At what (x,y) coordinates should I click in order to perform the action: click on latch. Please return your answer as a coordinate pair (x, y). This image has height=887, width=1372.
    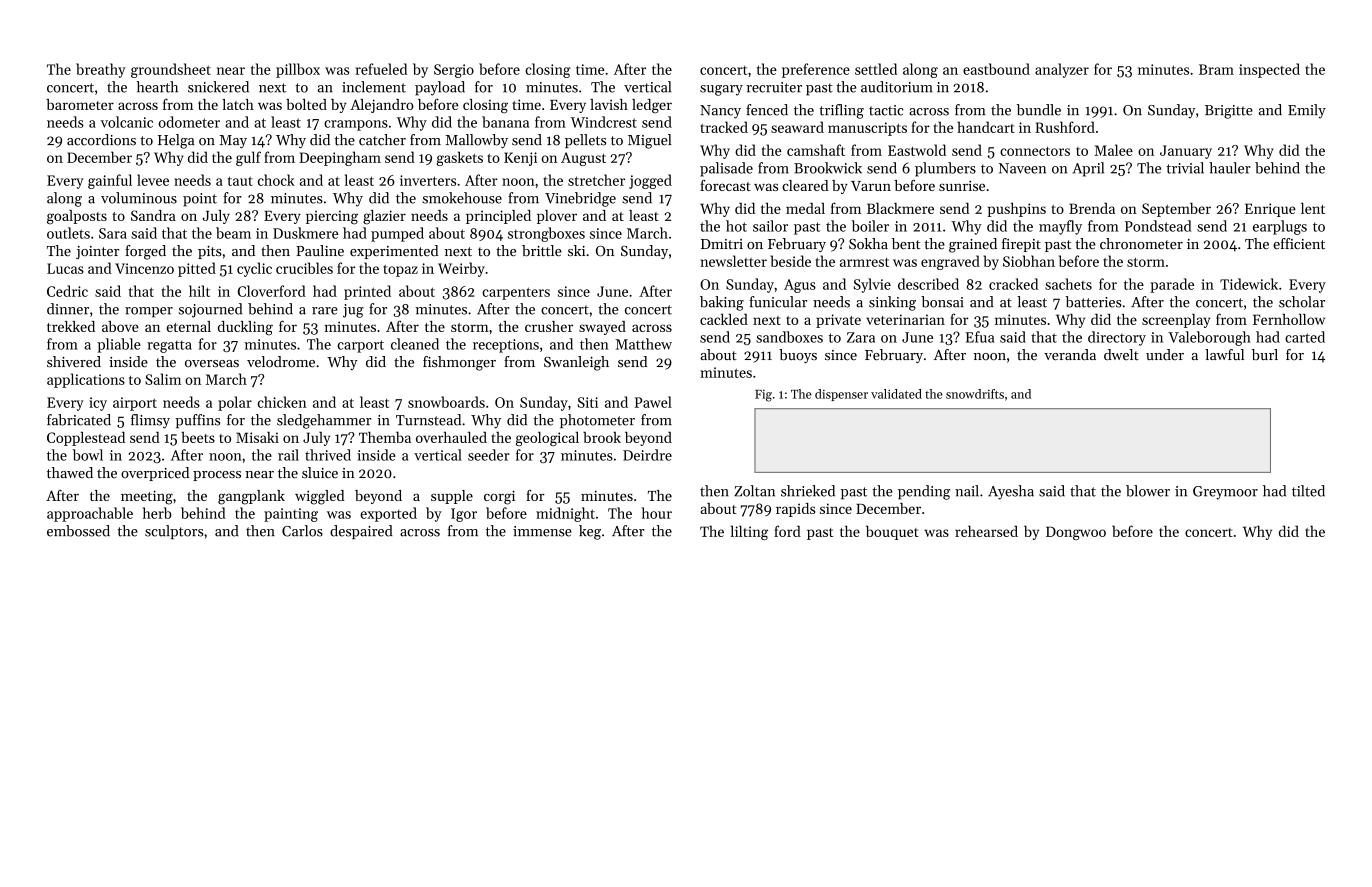
    Looking at the image, I should click on (238, 104).
